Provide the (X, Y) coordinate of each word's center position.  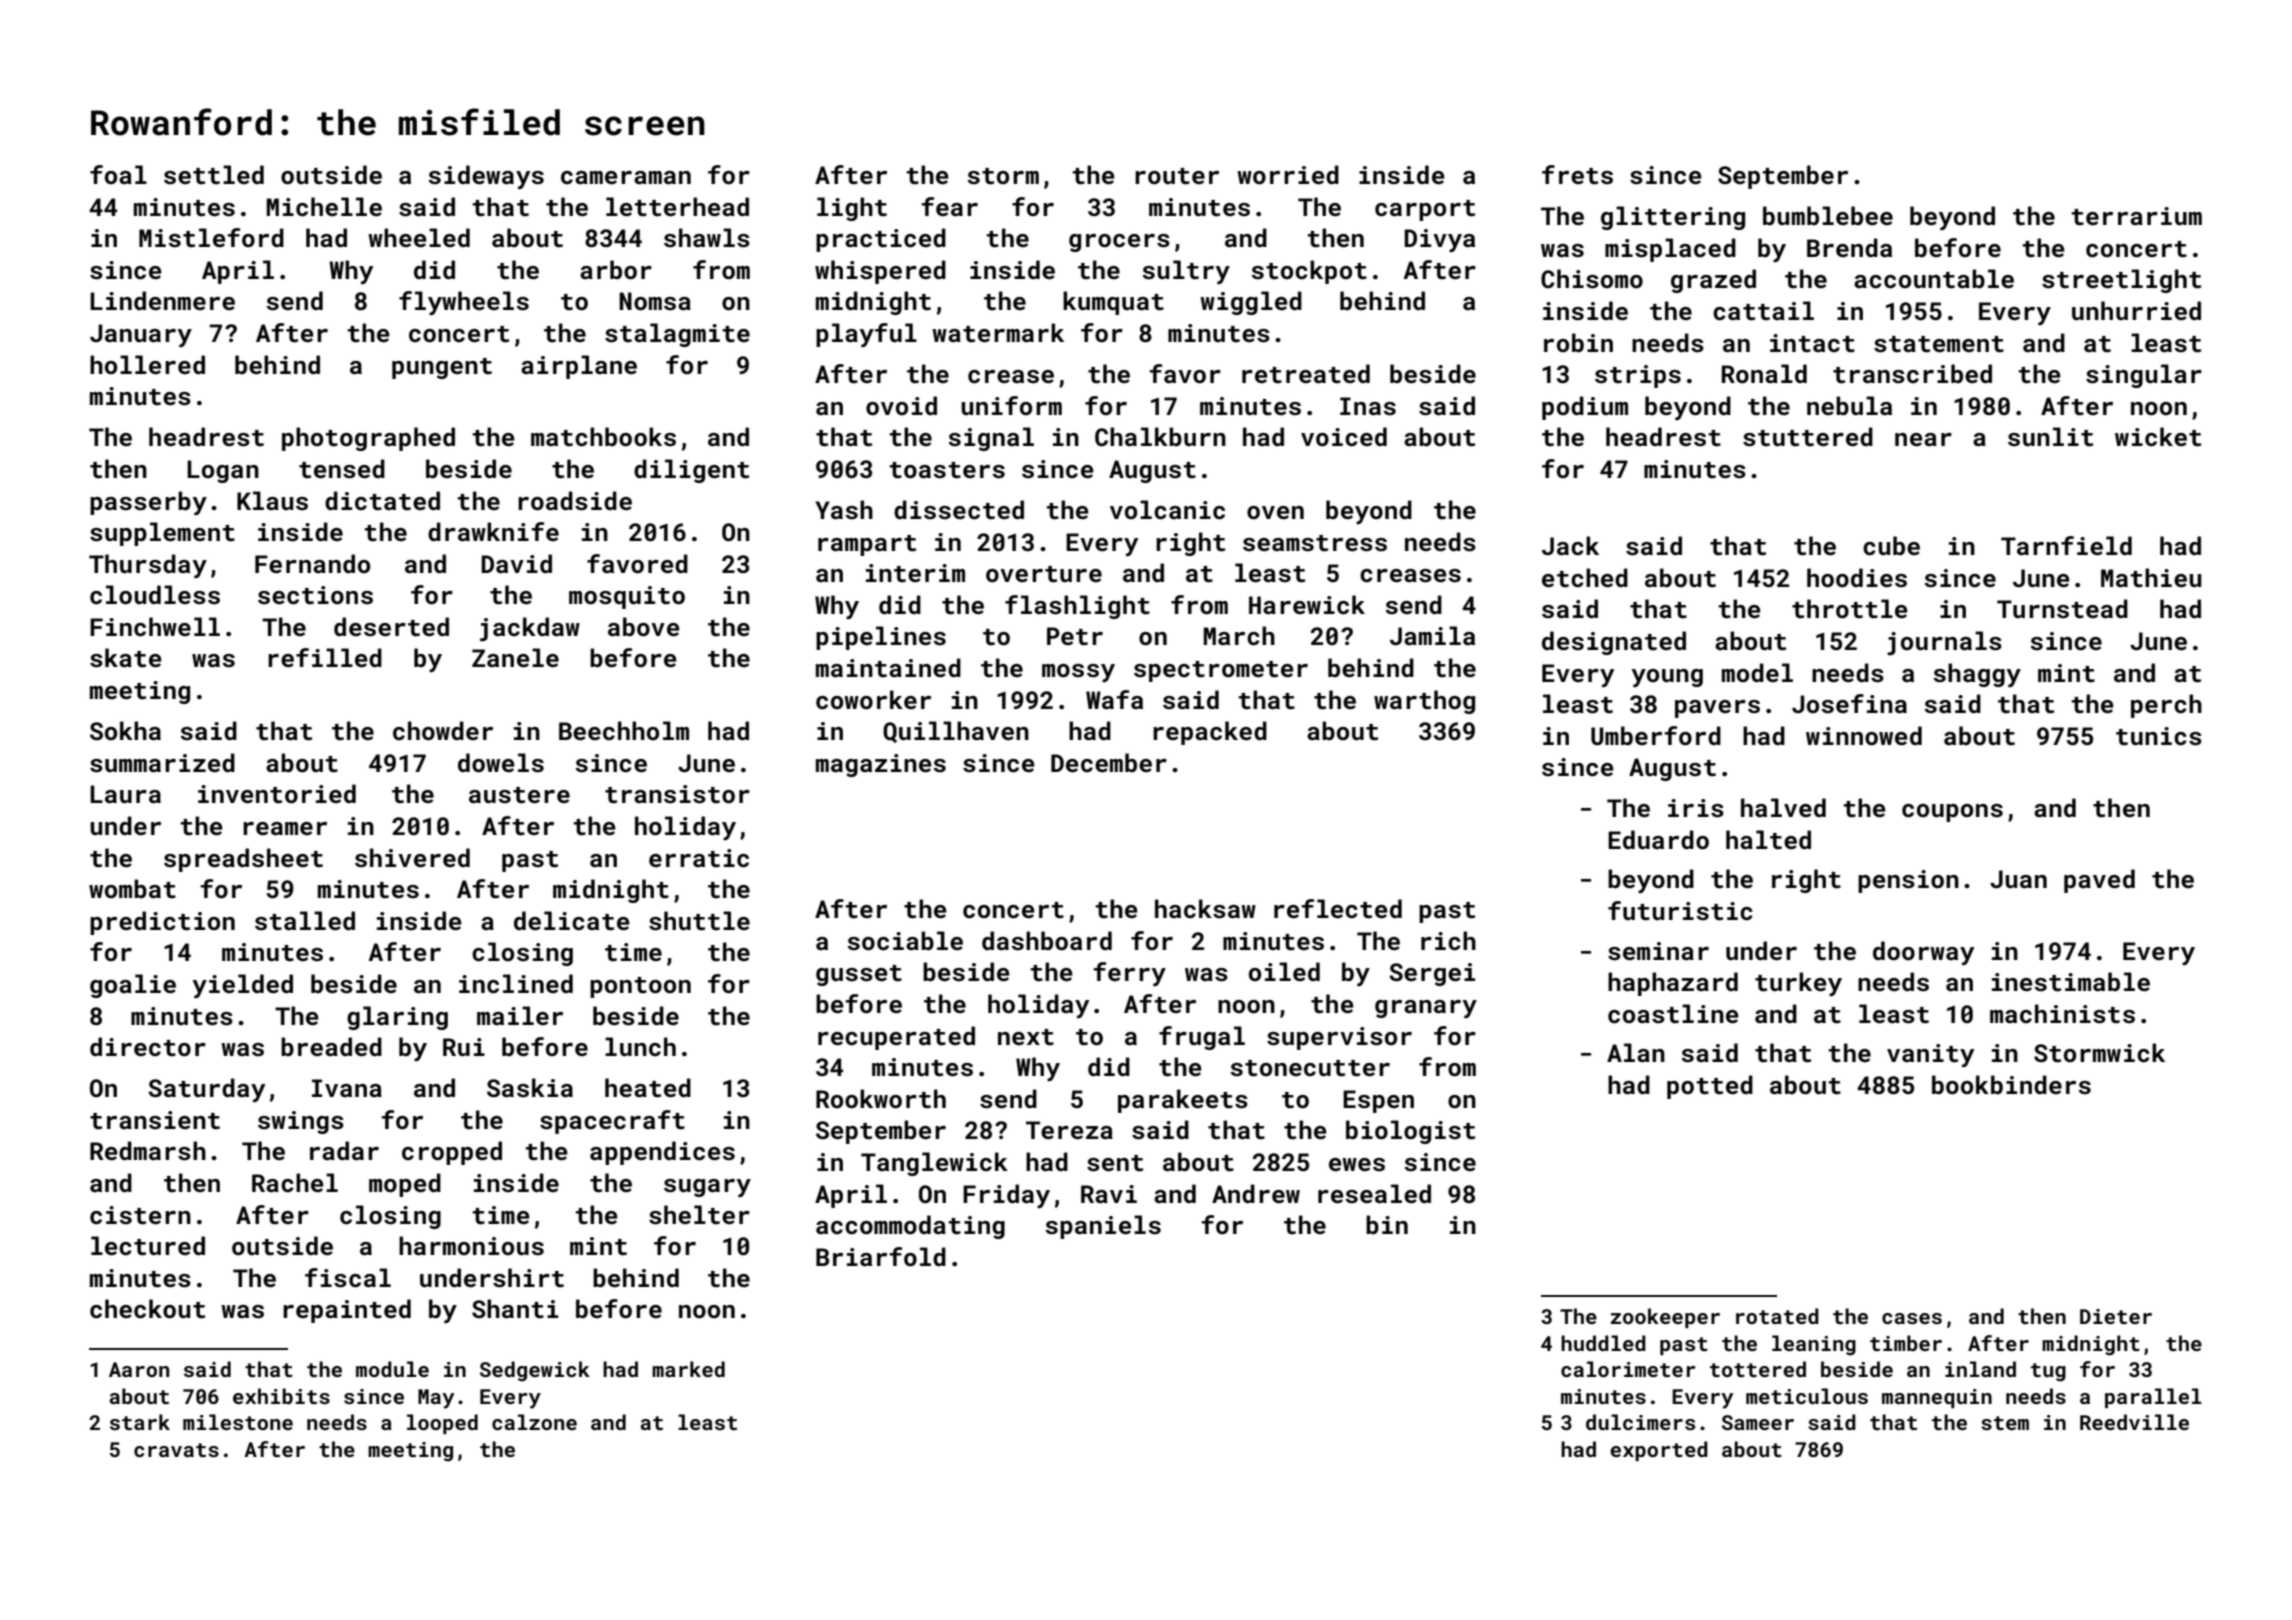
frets (1577, 175)
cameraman (626, 177)
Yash (844, 510)
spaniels (1103, 1227)
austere (519, 795)
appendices (662, 1153)
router (1177, 176)
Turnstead (2062, 609)
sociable (905, 941)
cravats (176, 1450)
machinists (2062, 1014)
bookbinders (2011, 1085)
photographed (368, 439)
